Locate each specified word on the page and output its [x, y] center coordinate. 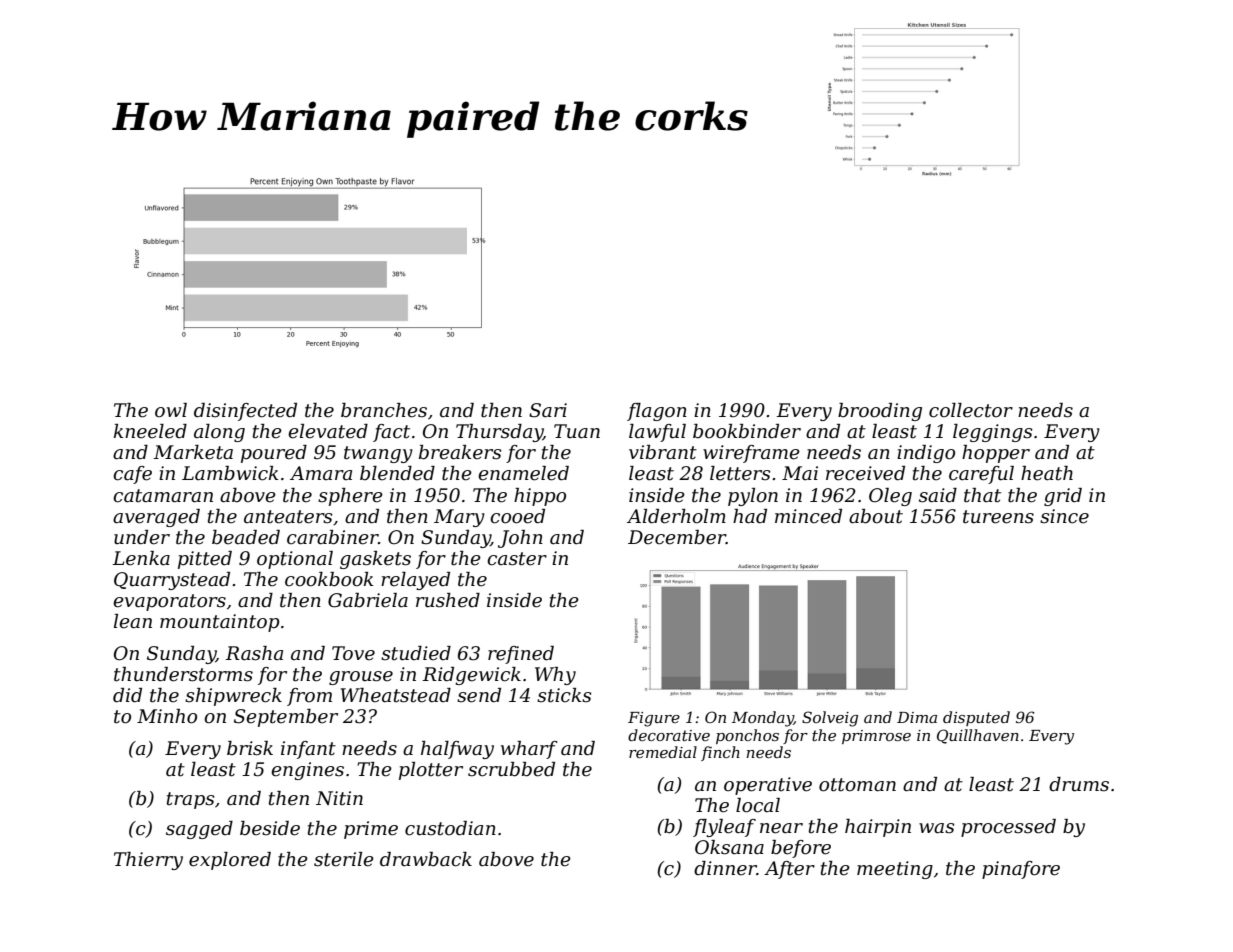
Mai [800, 473]
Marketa [193, 452]
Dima [917, 717]
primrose [876, 737]
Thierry [148, 861]
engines [307, 771]
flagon [657, 412]
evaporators [169, 602]
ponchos [747, 736]
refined [521, 655]
